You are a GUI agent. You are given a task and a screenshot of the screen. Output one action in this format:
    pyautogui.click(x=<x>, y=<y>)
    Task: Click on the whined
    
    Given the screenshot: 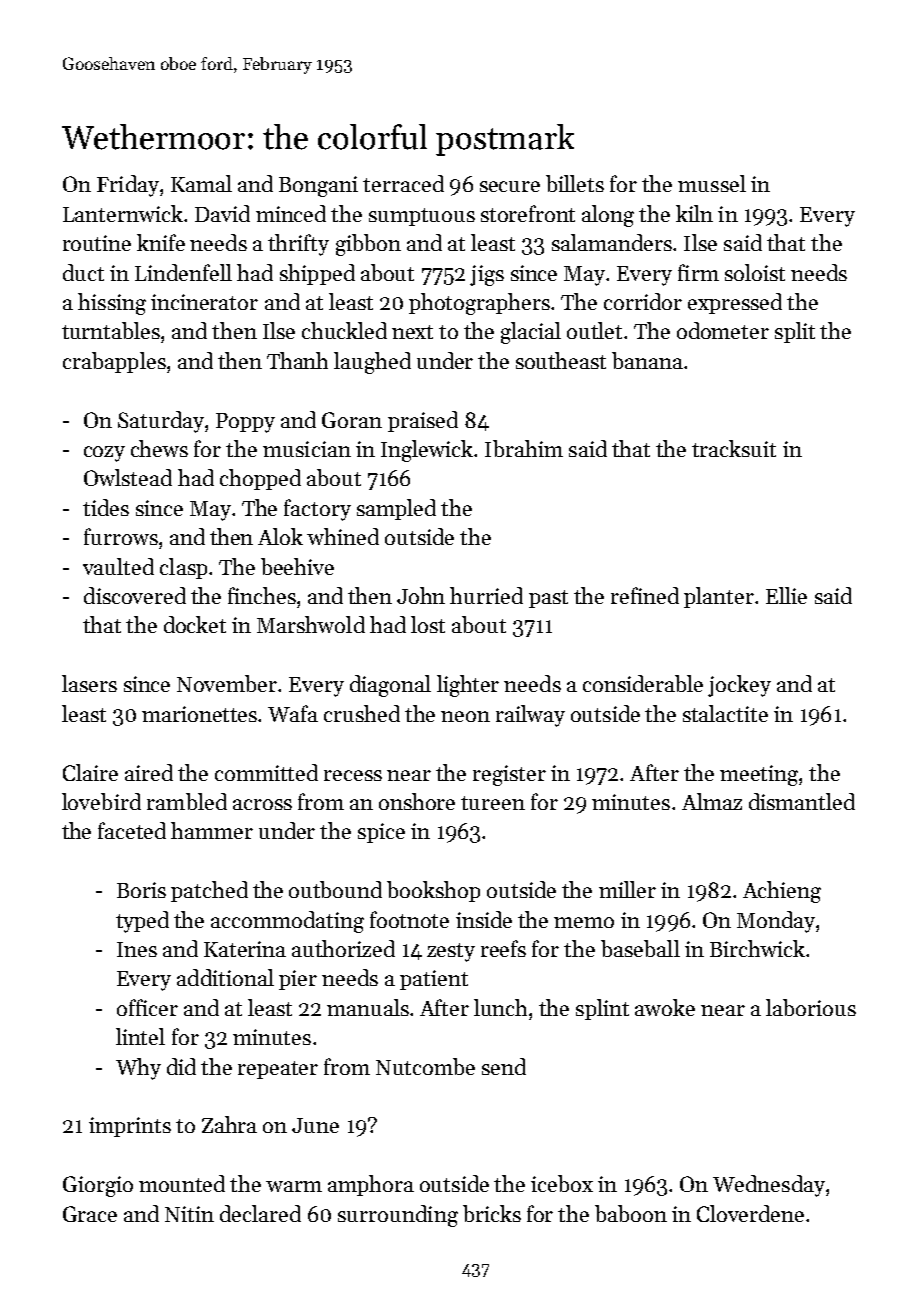 What is the action you would take?
    pyautogui.click(x=343, y=536)
